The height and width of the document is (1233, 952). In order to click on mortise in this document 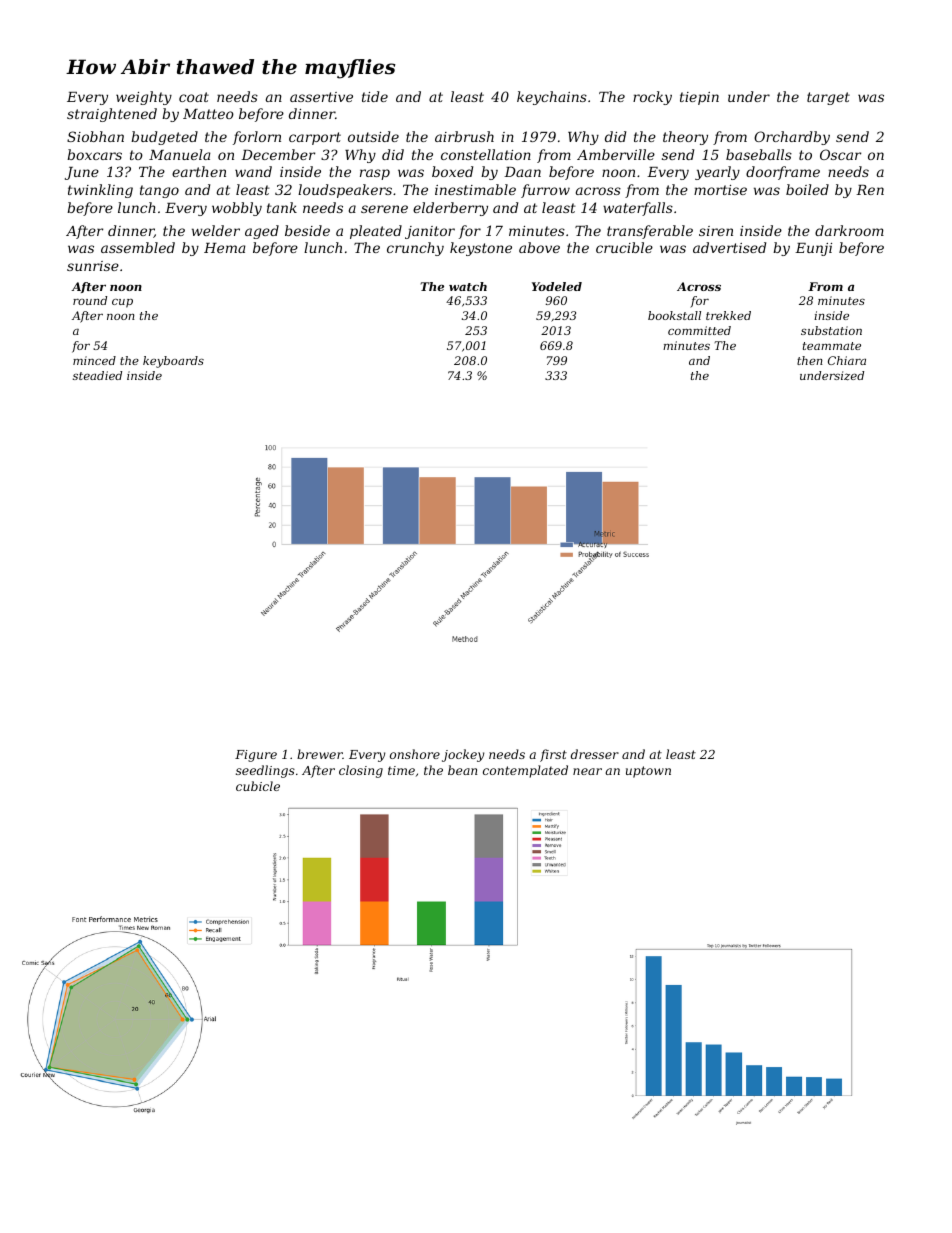, I will do `click(720, 190)`.
